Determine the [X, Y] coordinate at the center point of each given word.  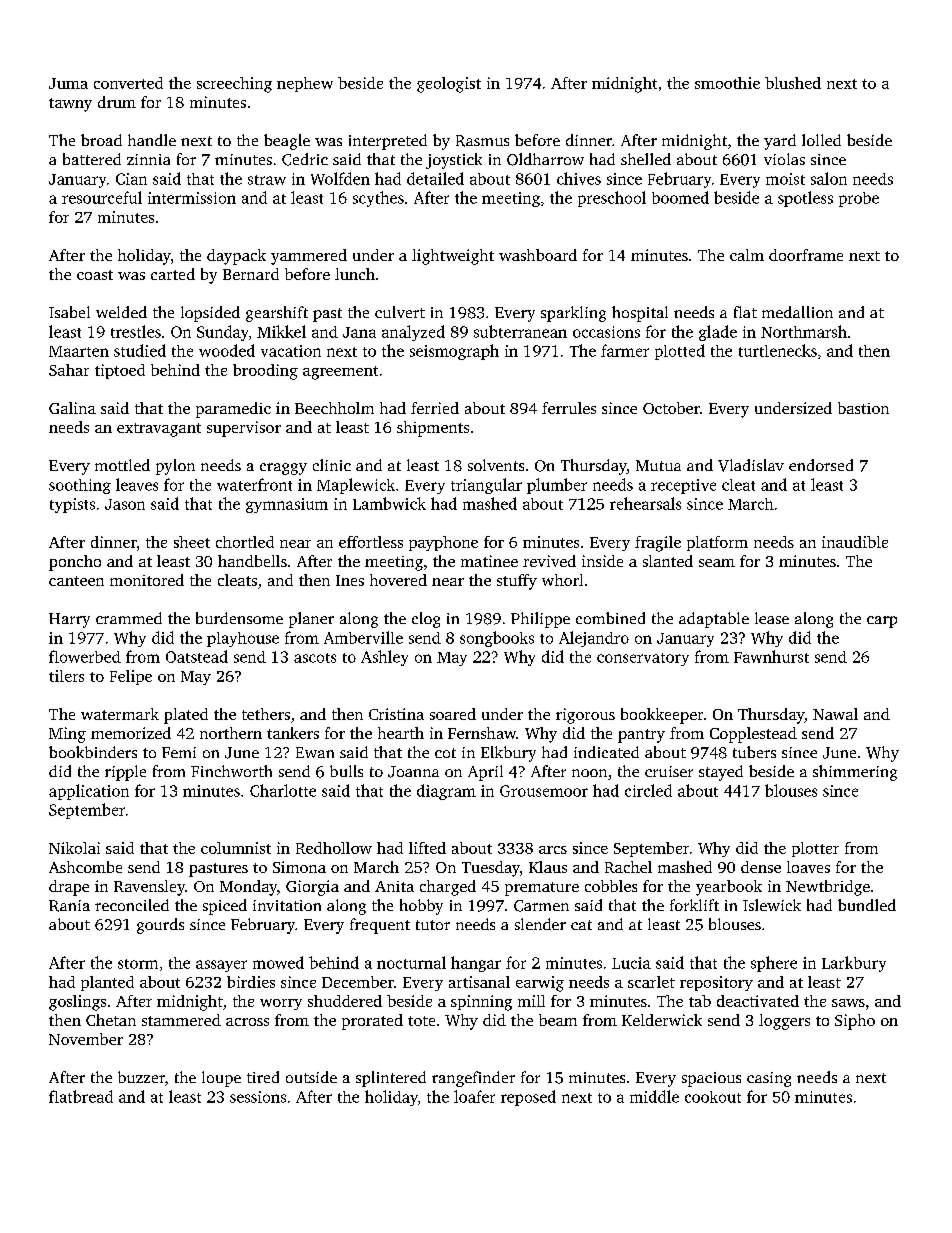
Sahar [69, 370]
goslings [77, 1003]
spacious [711, 1079]
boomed [680, 197]
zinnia [148, 159]
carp [882, 622]
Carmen [541, 906]
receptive [683, 486]
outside [311, 1077]
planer [311, 620]
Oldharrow [545, 159]
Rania [69, 906]
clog [426, 620]
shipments [433, 429]
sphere [774, 964]
